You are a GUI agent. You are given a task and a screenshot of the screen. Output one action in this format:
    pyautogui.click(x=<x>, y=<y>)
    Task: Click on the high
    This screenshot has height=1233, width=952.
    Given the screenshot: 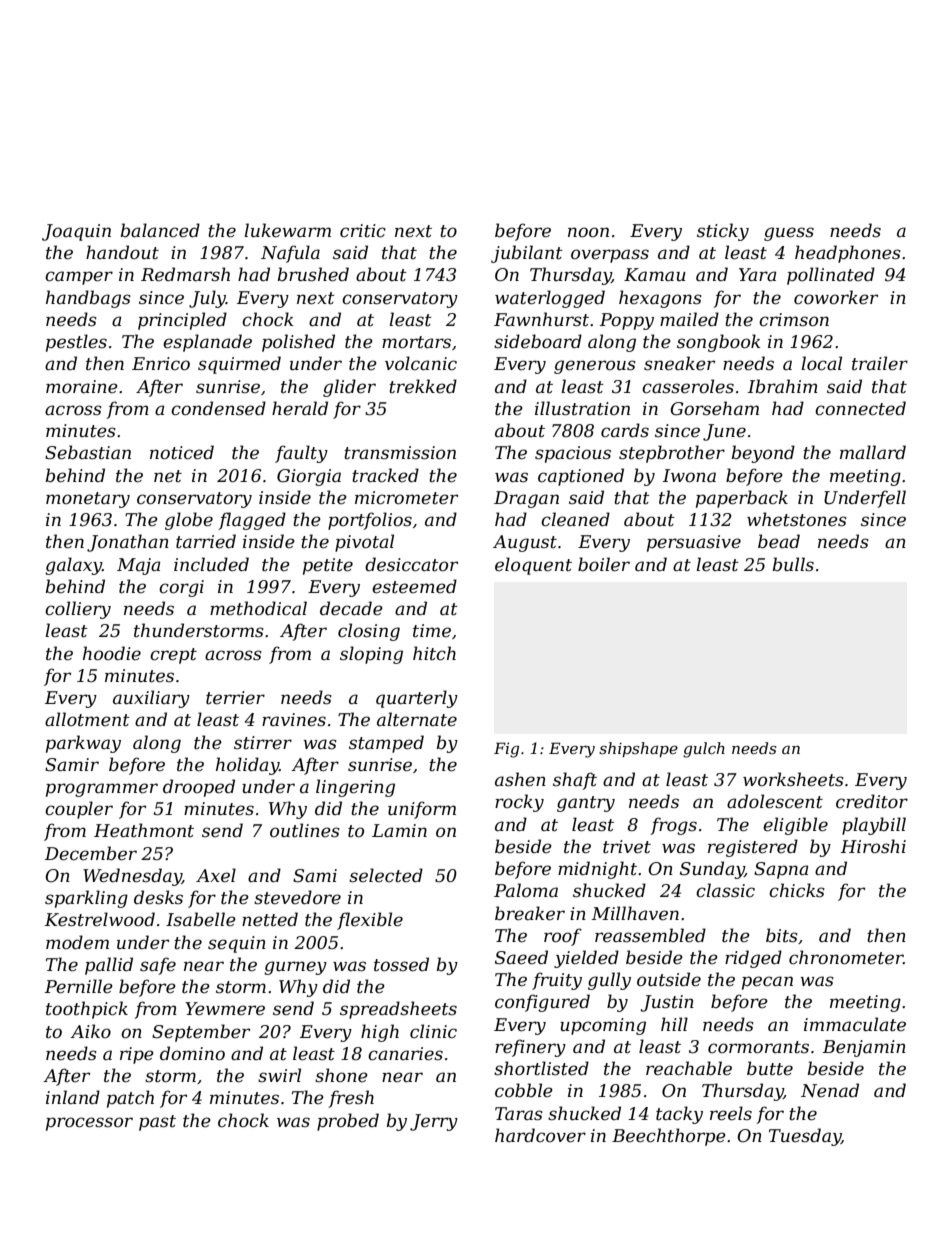 What is the action you would take?
    pyautogui.click(x=380, y=1033)
